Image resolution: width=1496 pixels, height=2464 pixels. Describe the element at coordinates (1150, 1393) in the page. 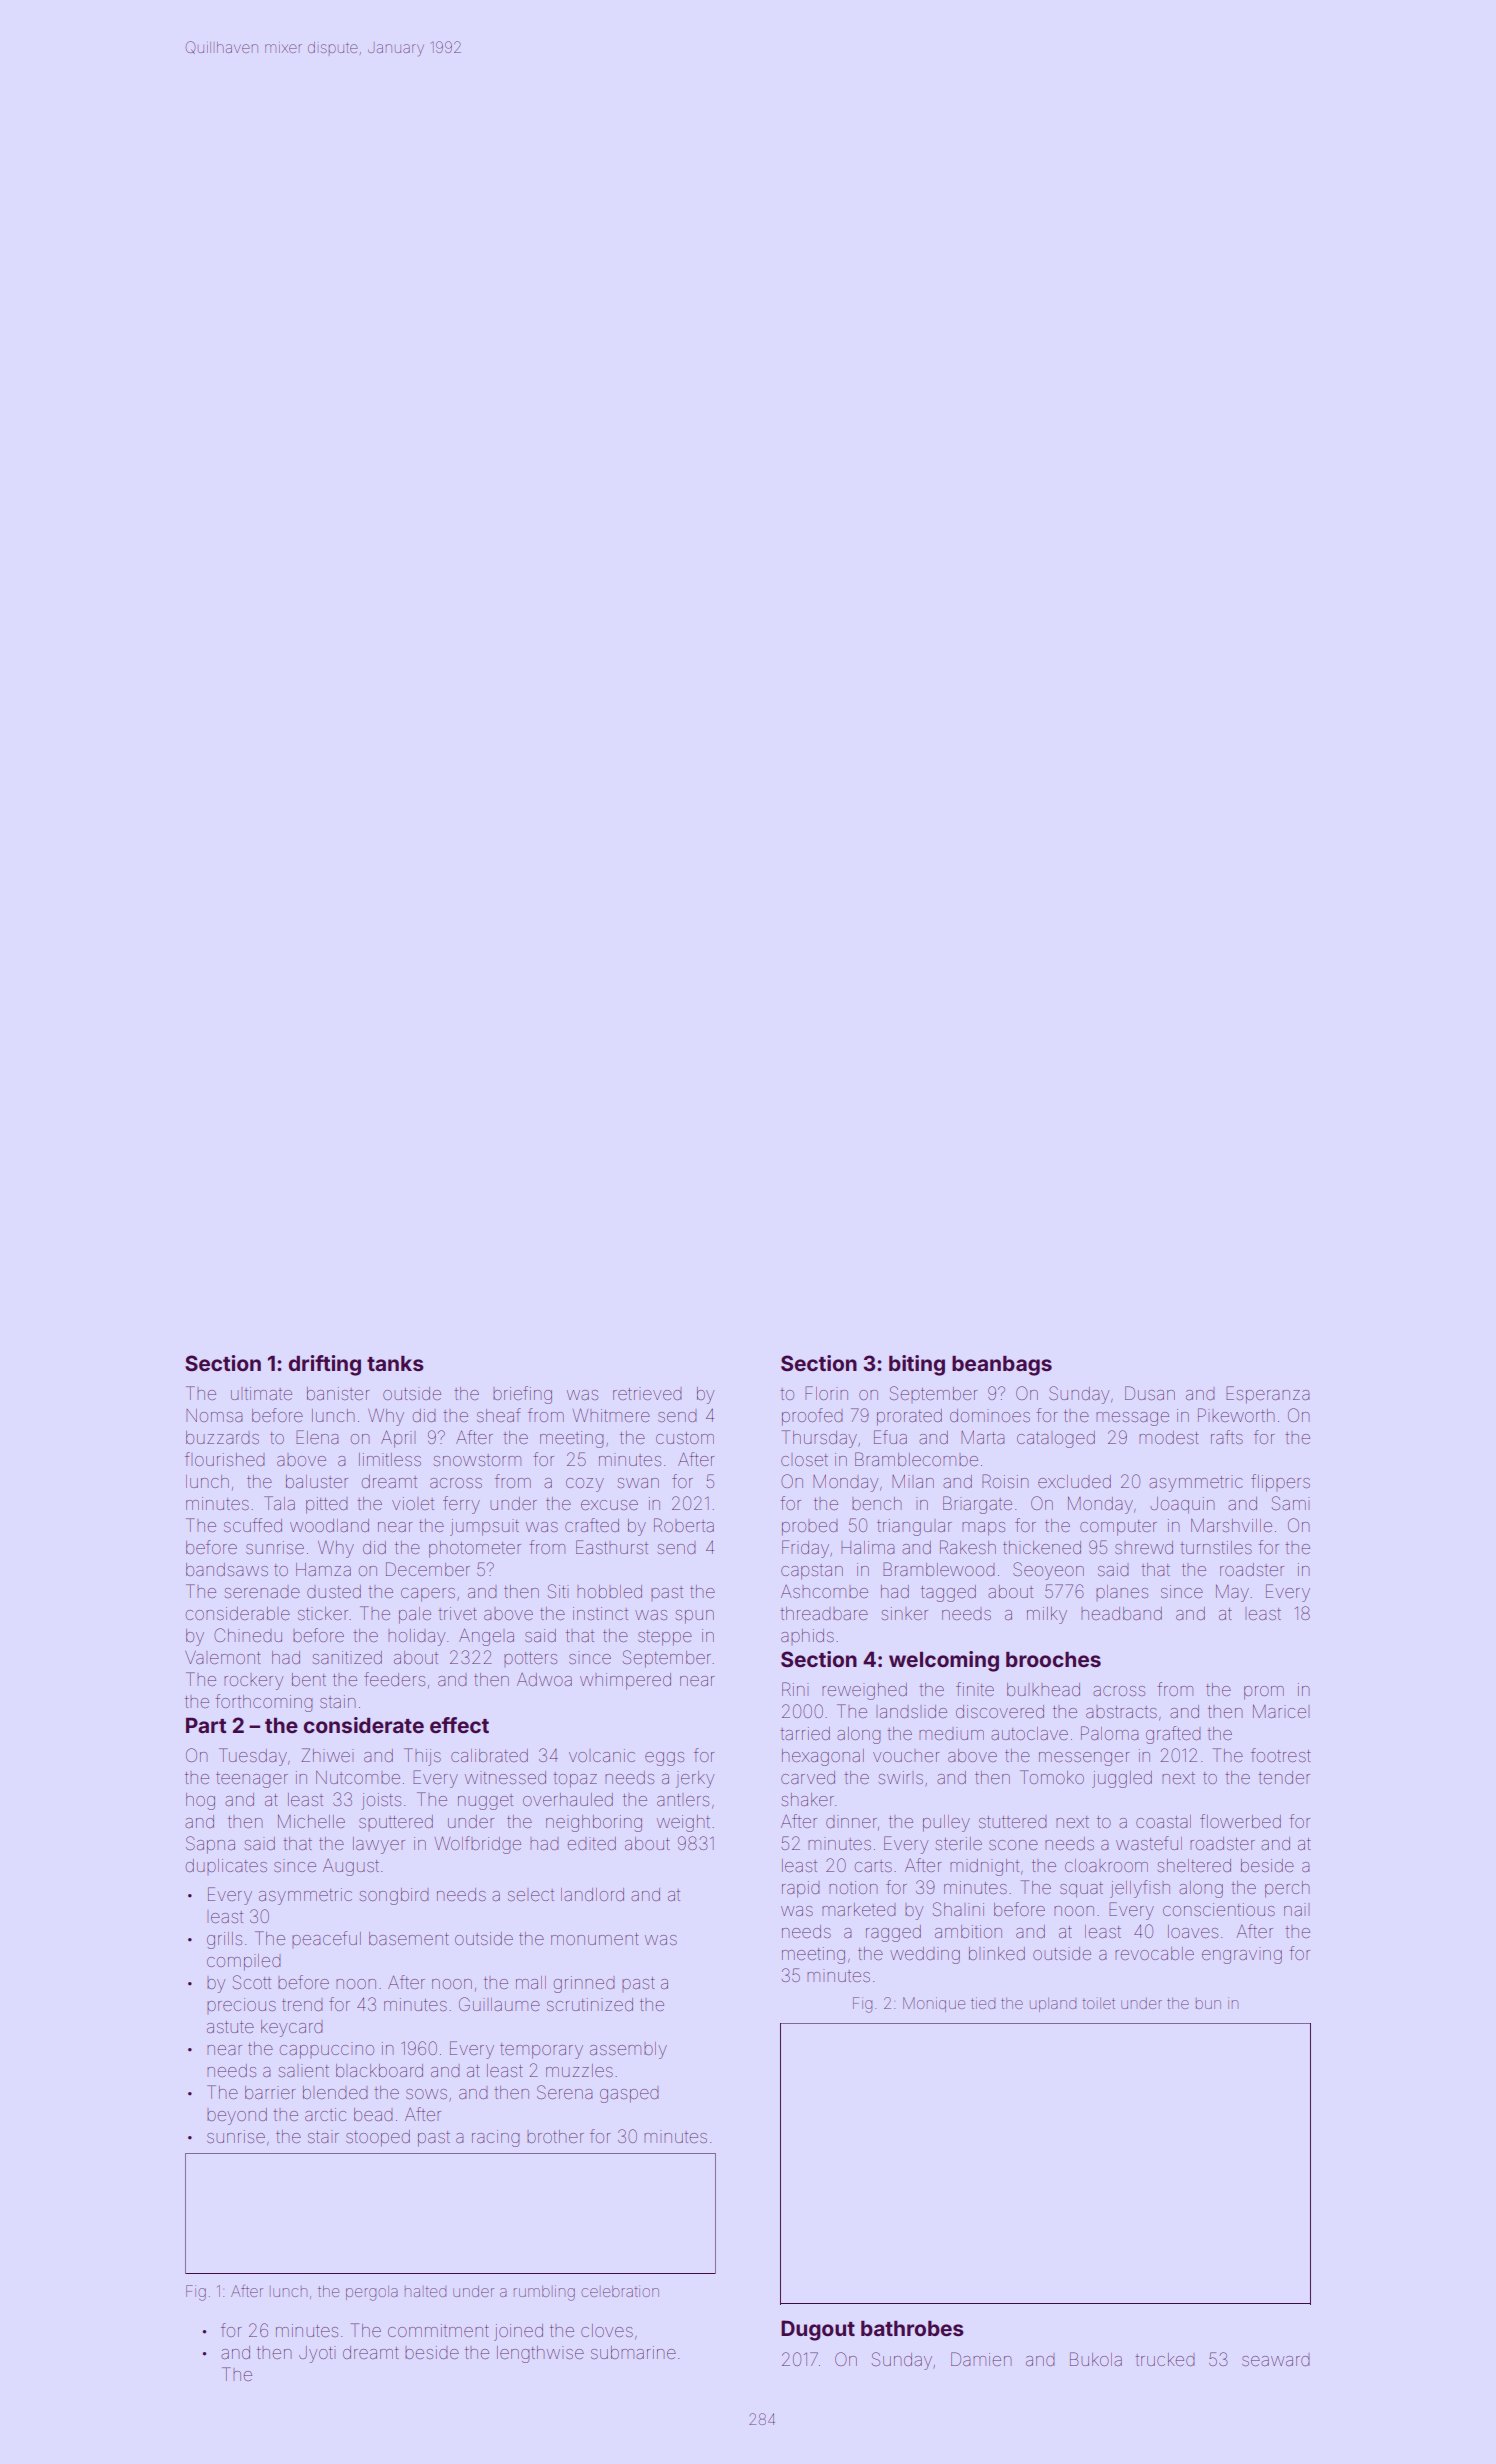

I see `Dusan` at that location.
